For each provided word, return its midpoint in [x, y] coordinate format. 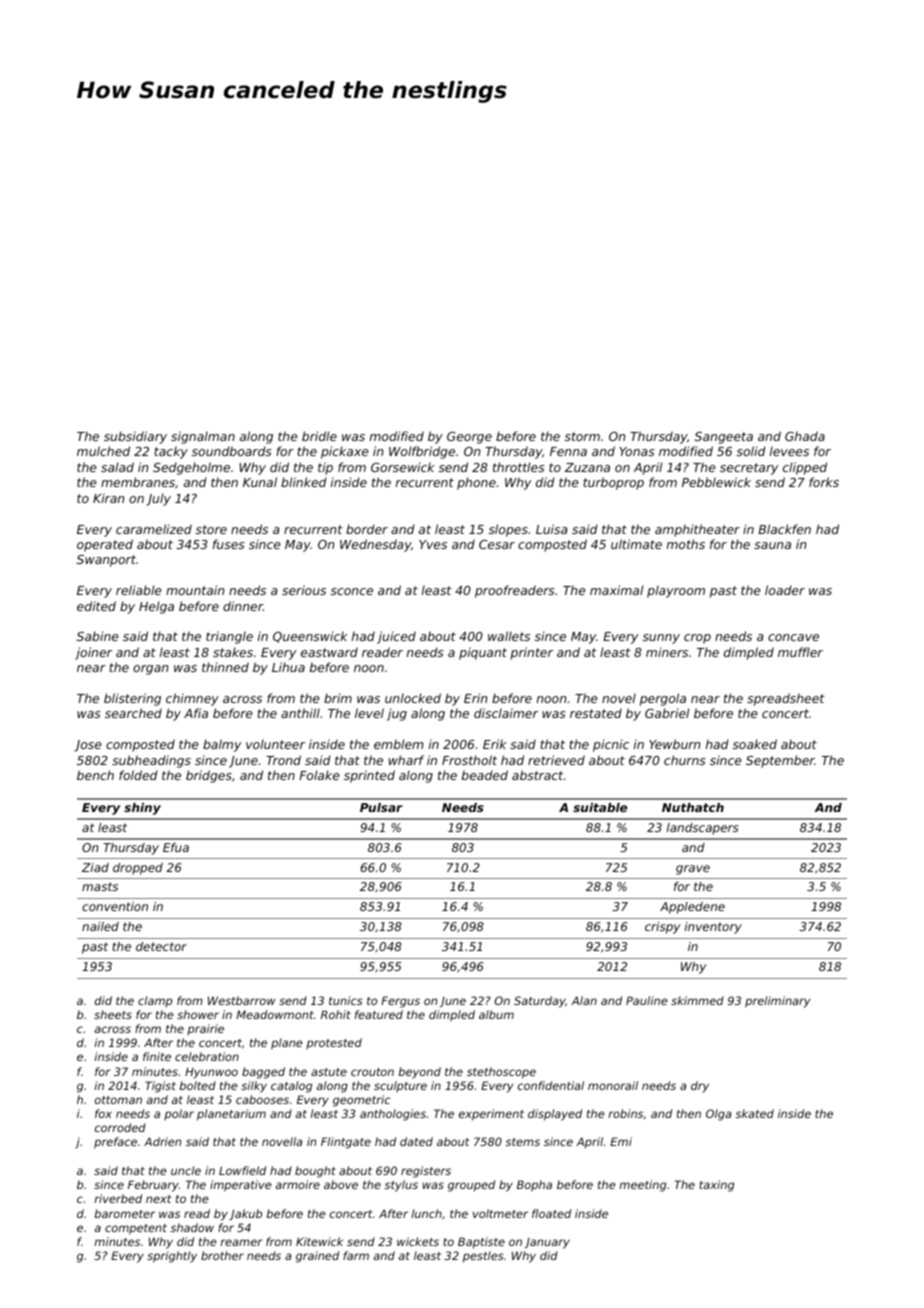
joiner [93, 653]
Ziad [95, 867]
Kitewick [319, 1241]
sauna [772, 545]
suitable [600, 807]
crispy [662, 928]
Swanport [106, 561]
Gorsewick [403, 467]
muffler [800, 652]
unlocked [413, 698]
